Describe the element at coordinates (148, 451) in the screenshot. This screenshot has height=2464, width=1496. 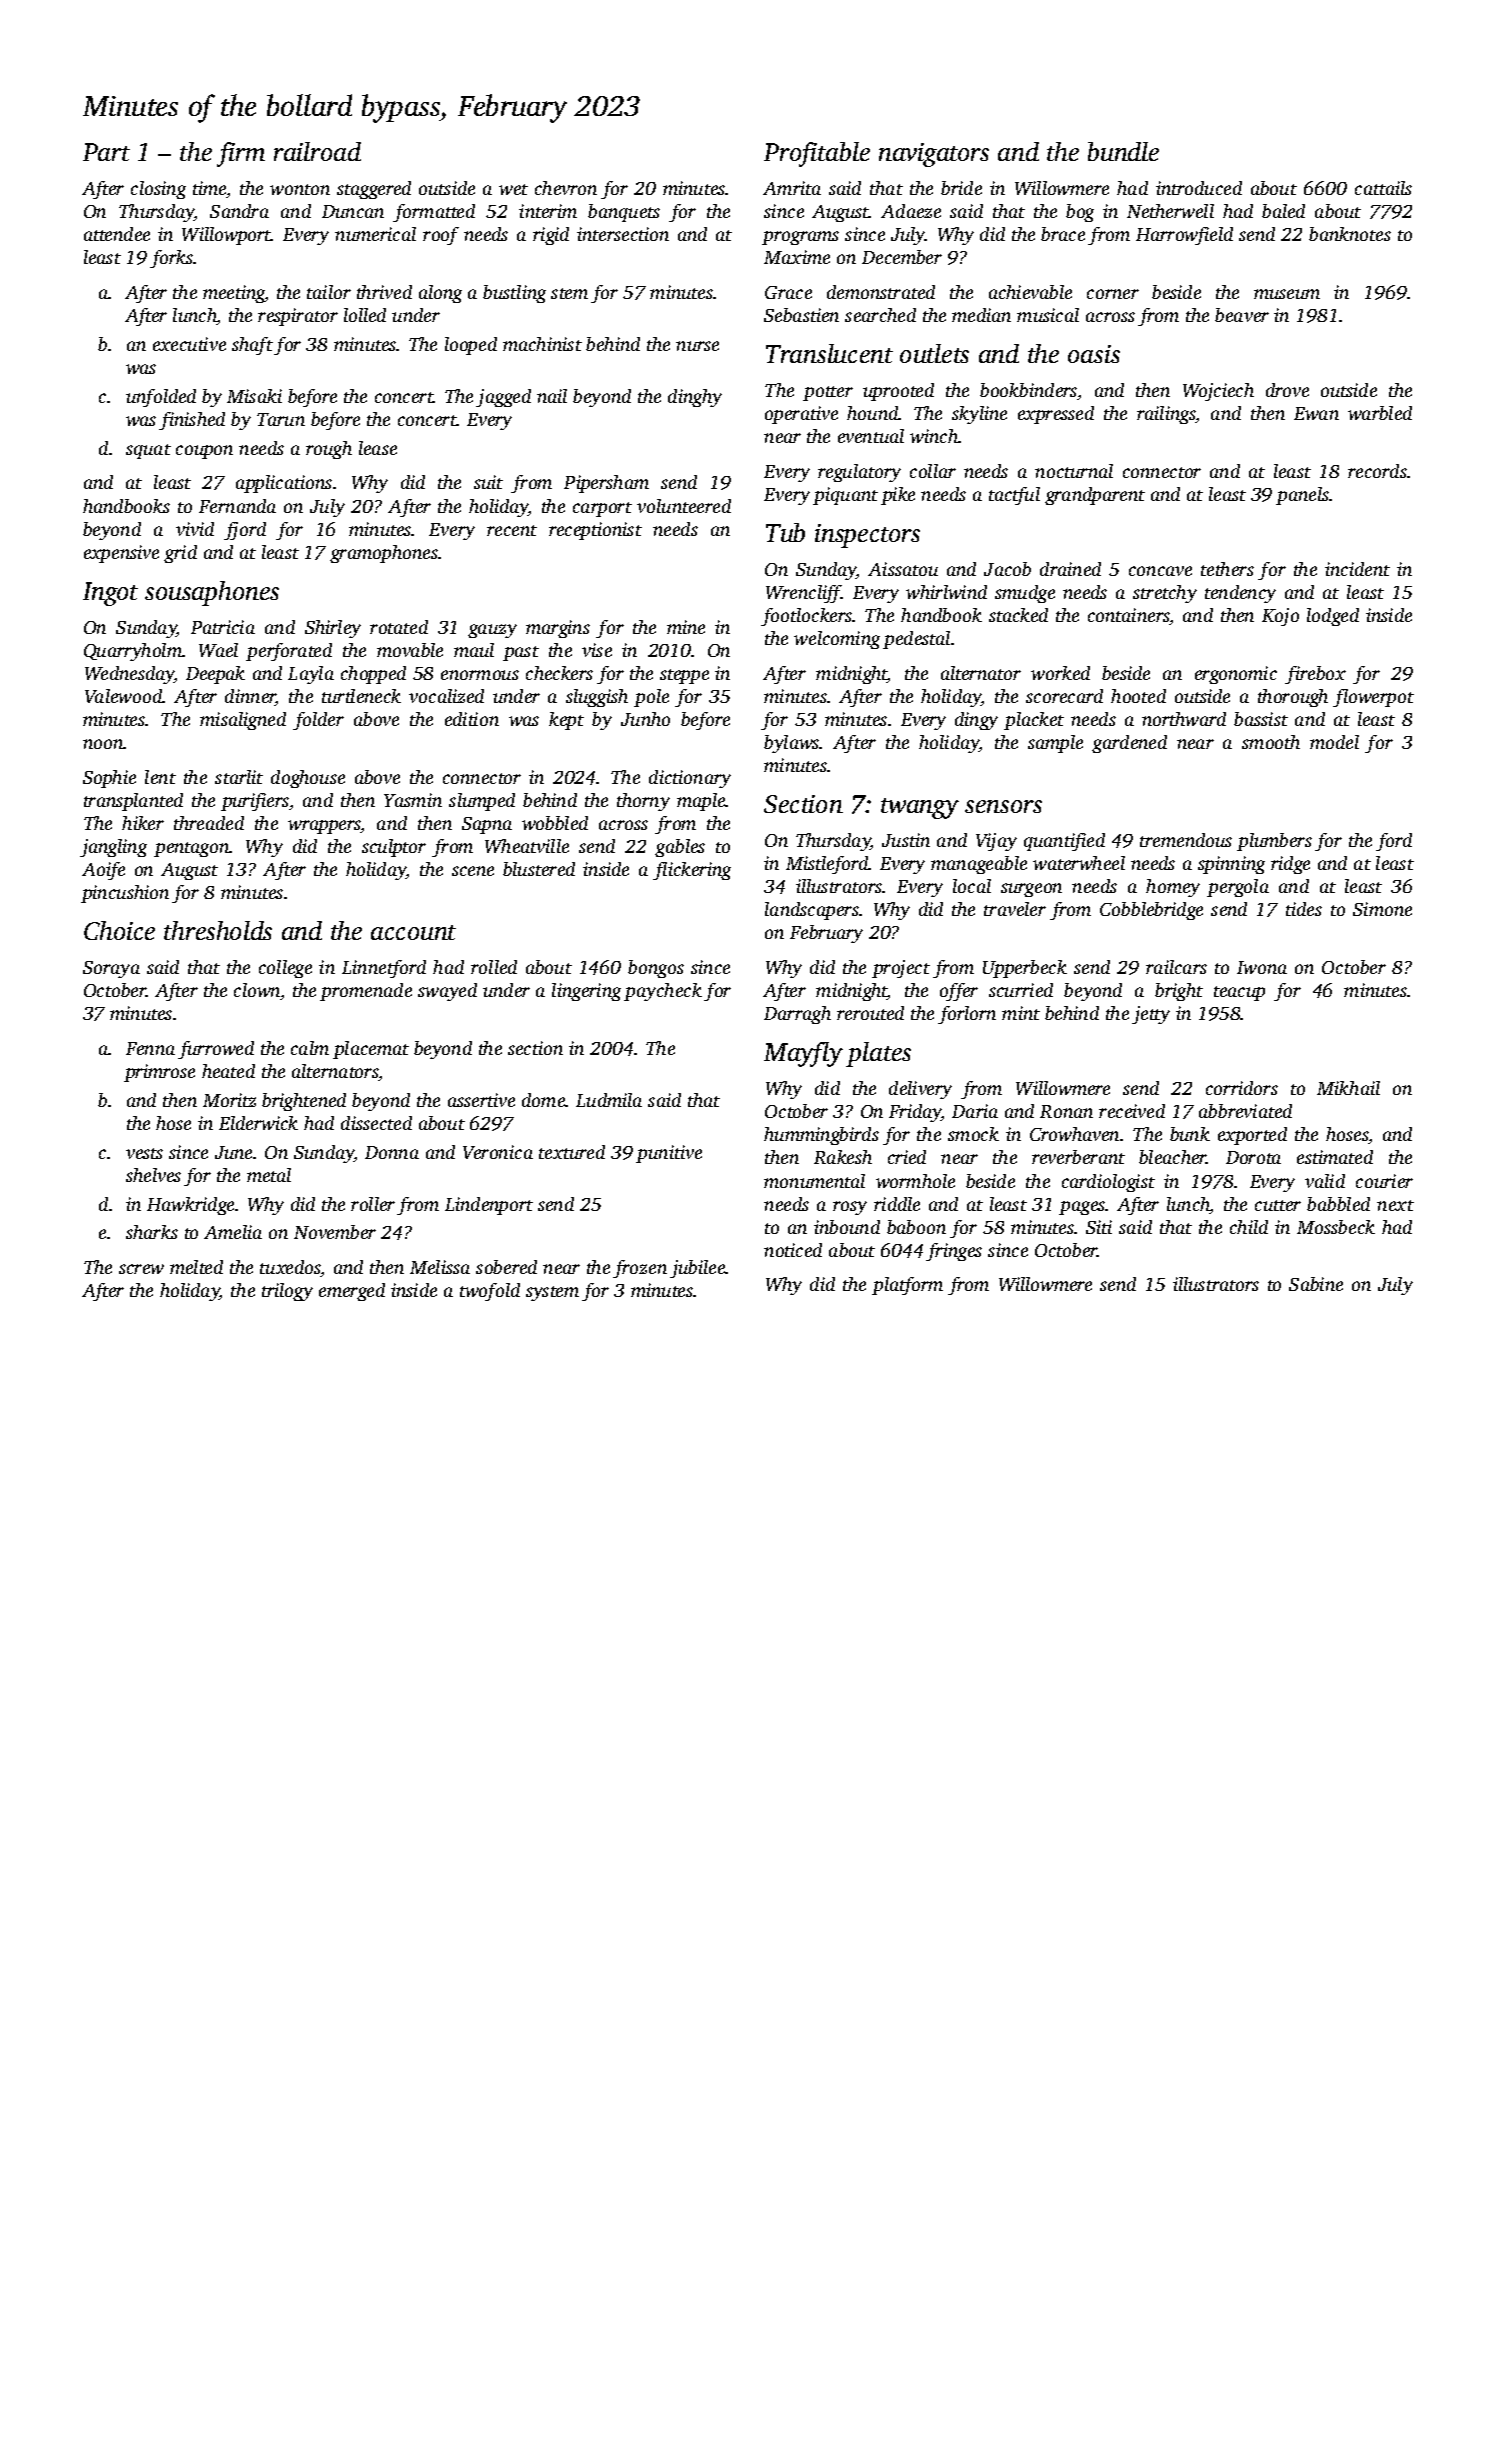
I see `squat` at that location.
